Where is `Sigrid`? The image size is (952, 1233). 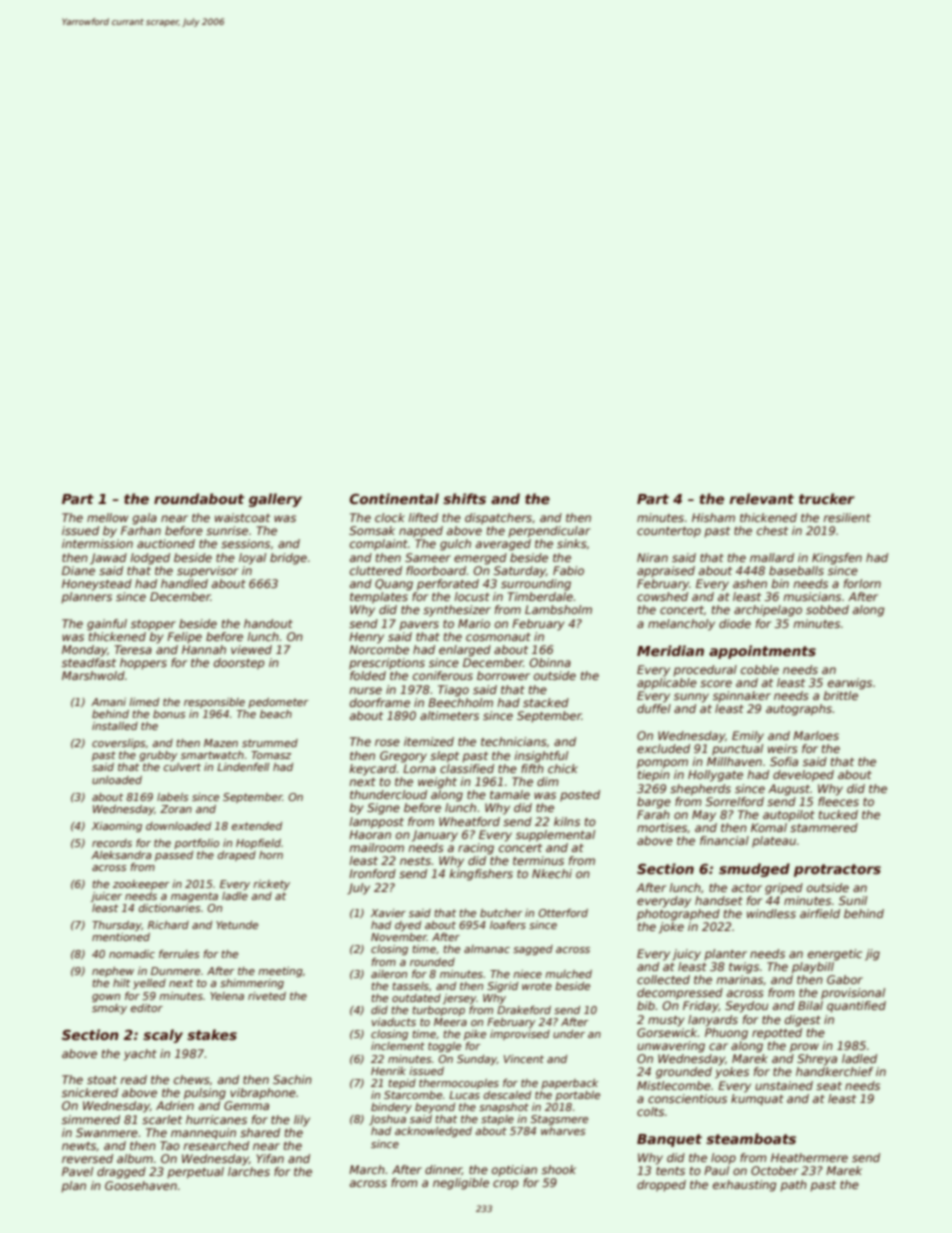
Sigrid is located at coordinates (502, 987).
